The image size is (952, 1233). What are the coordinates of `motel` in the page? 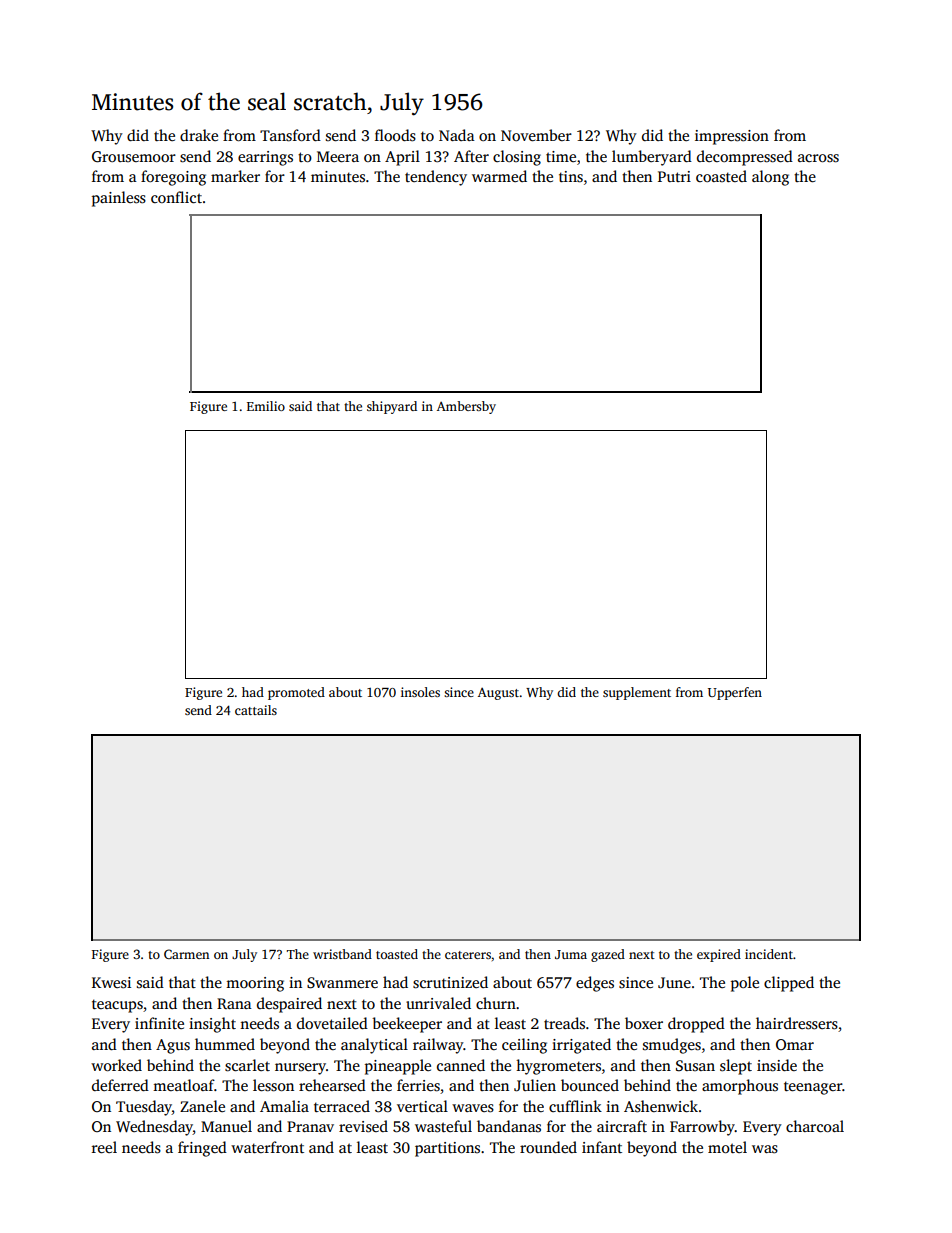 It's located at (727, 1147).
